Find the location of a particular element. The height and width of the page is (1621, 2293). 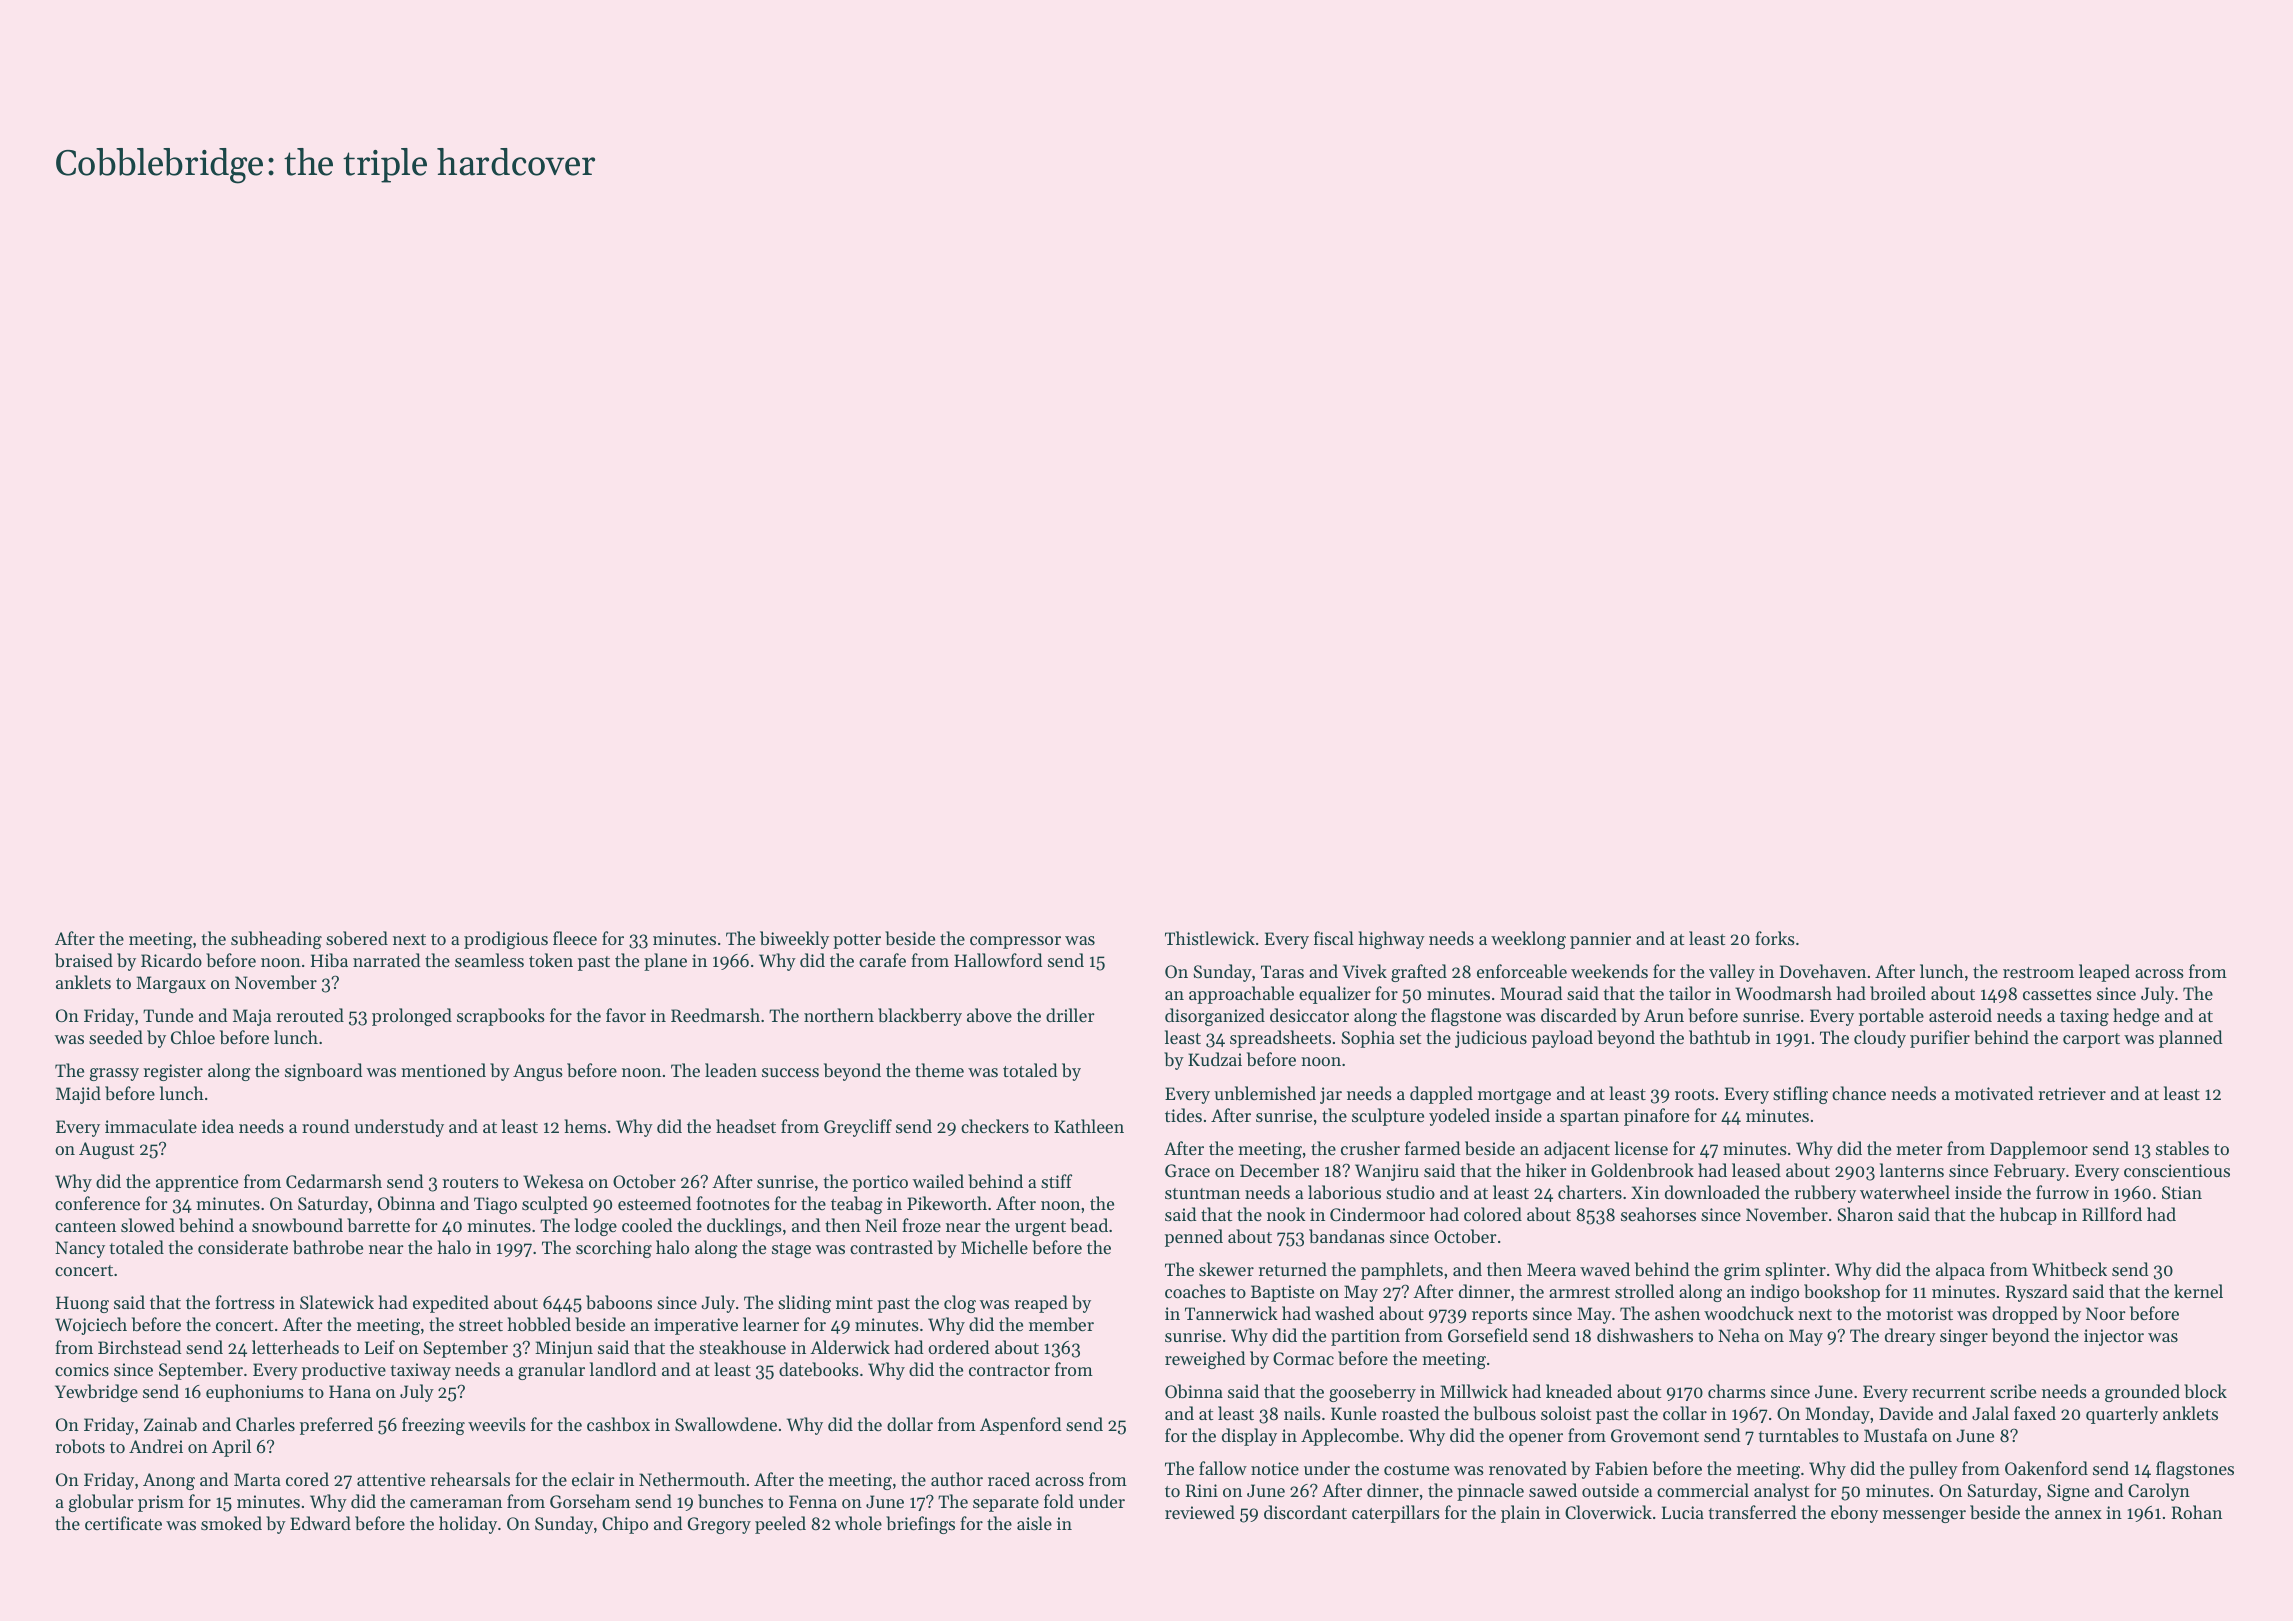

Applecombe is located at coordinates (1350, 1437).
